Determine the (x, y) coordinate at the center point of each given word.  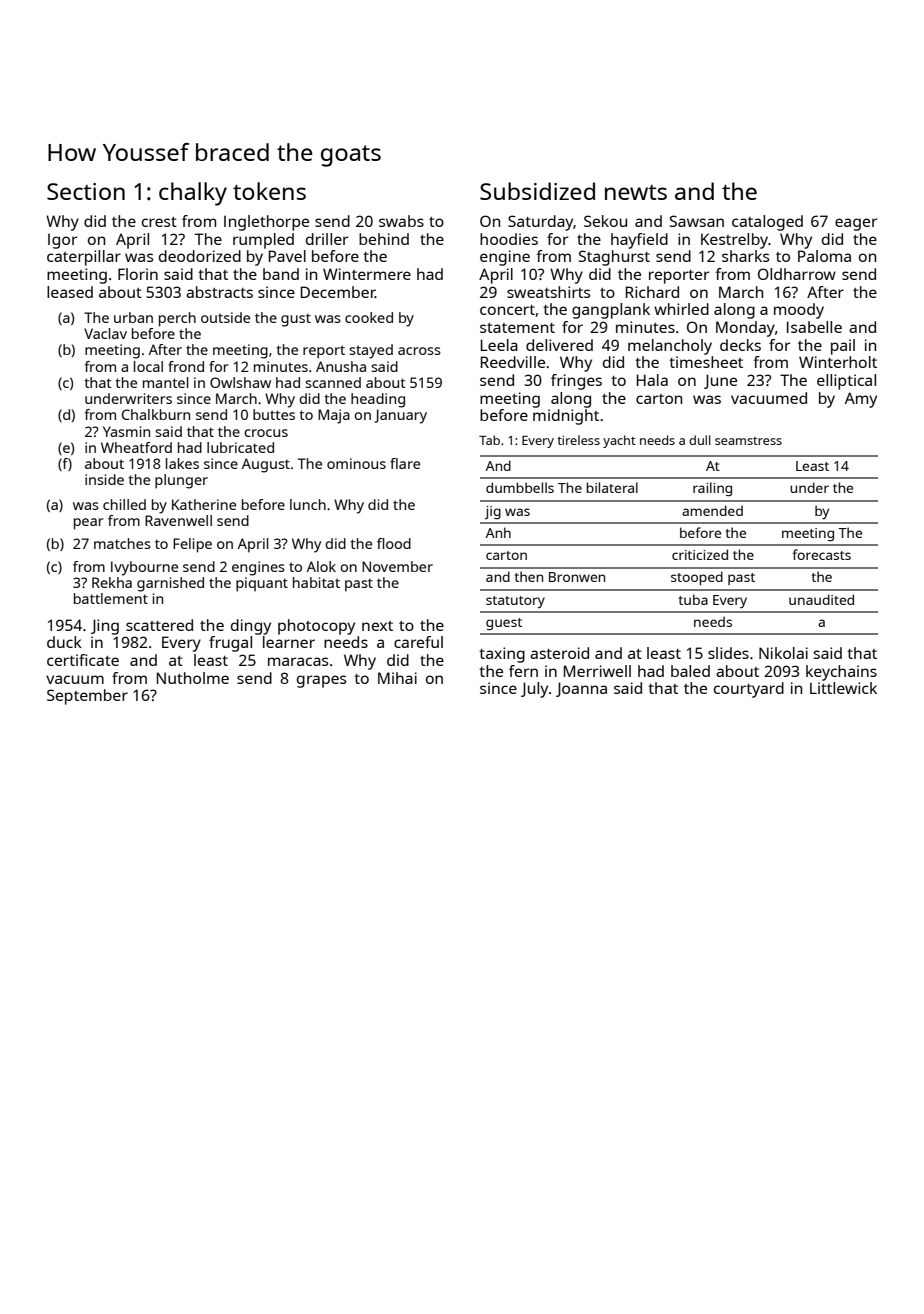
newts (636, 192)
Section (86, 191)
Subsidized (537, 191)
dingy (251, 627)
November (397, 566)
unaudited (821, 599)
